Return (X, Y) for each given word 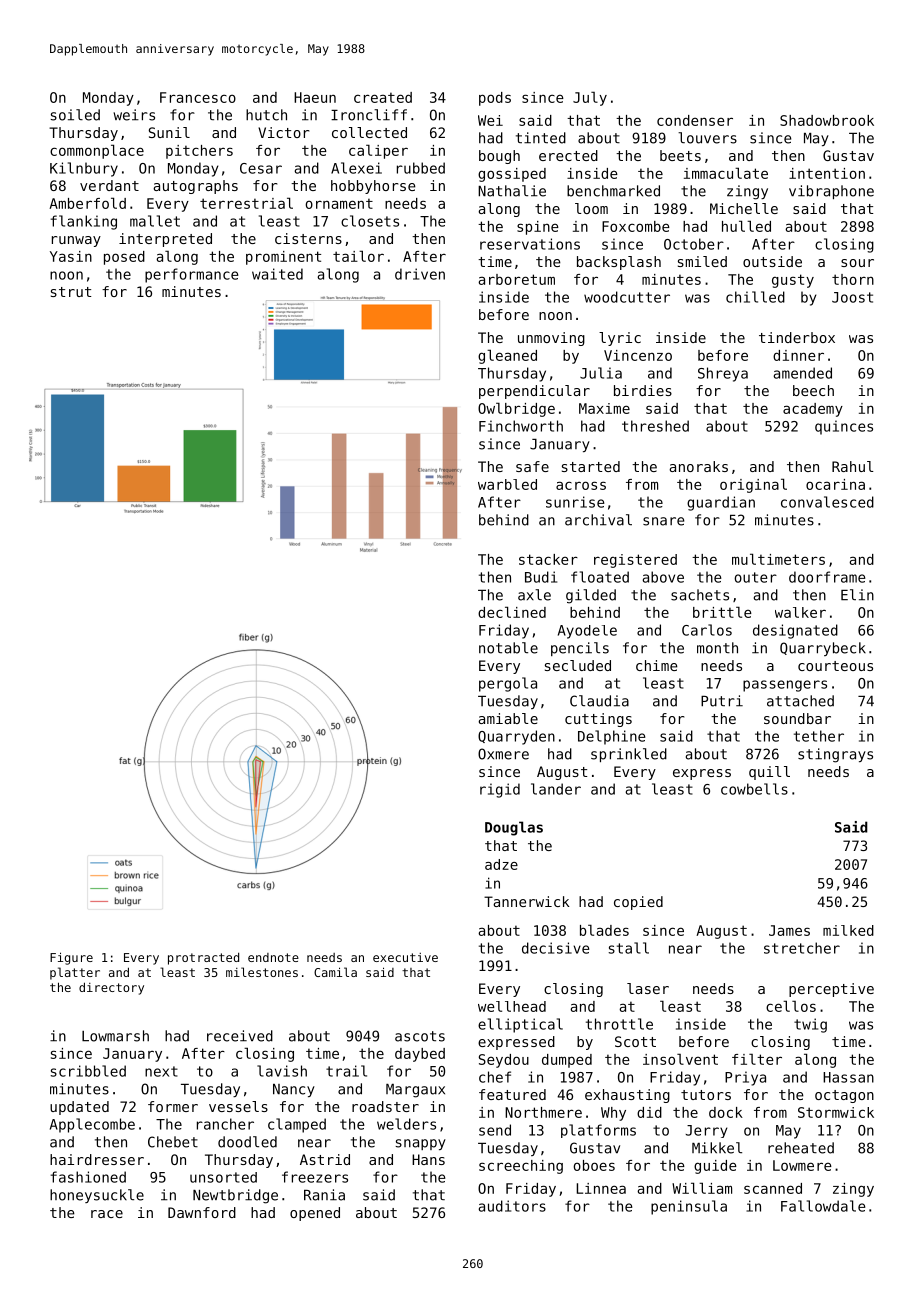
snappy (421, 1144)
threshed (655, 426)
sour (857, 263)
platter (75, 973)
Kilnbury (84, 169)
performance (192, 275)
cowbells (754, 789)
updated (79, 1108)
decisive (556, 948)
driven (420, 274)
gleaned (507, 356)
